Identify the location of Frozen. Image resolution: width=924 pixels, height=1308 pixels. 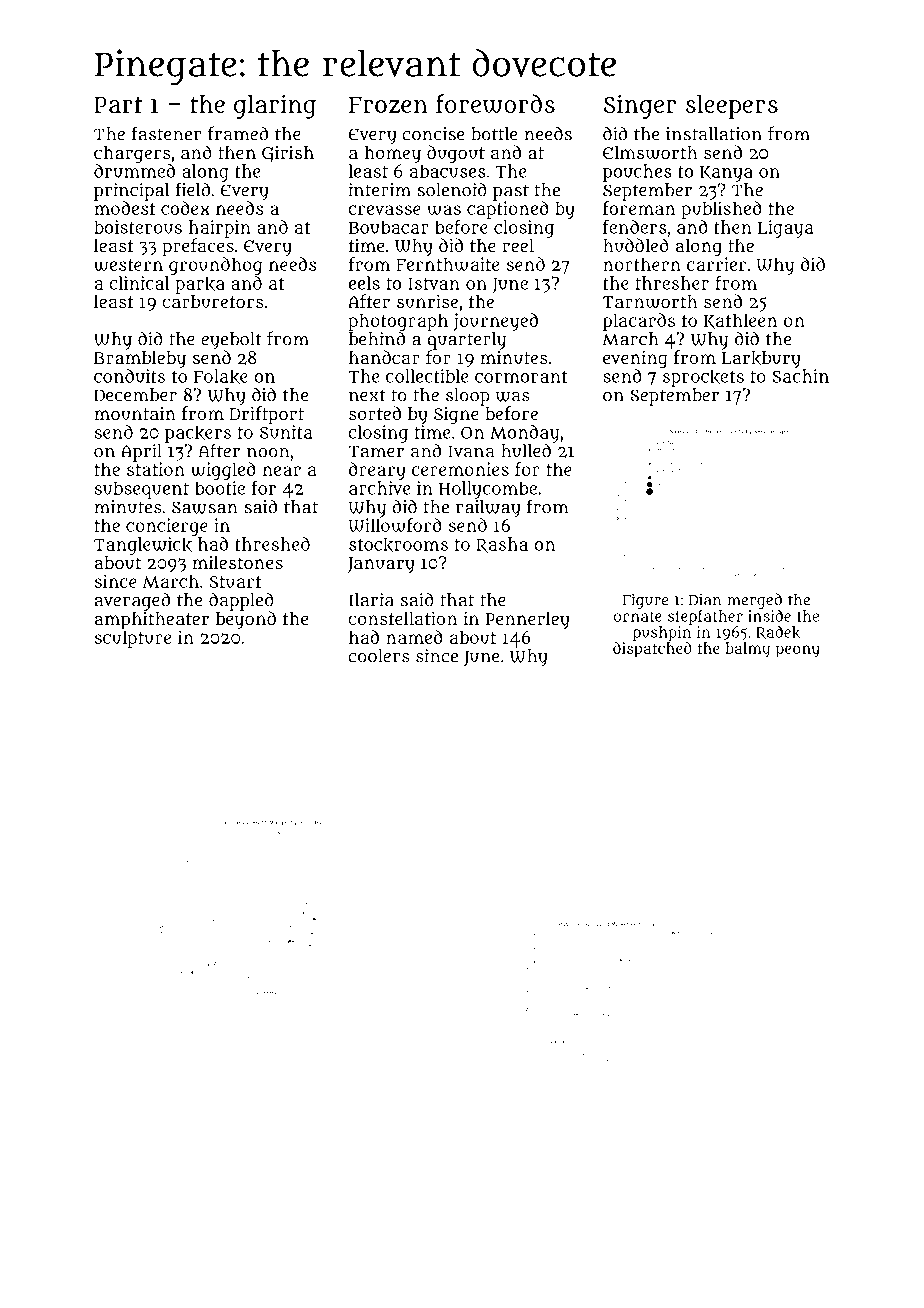
(388, 105).
